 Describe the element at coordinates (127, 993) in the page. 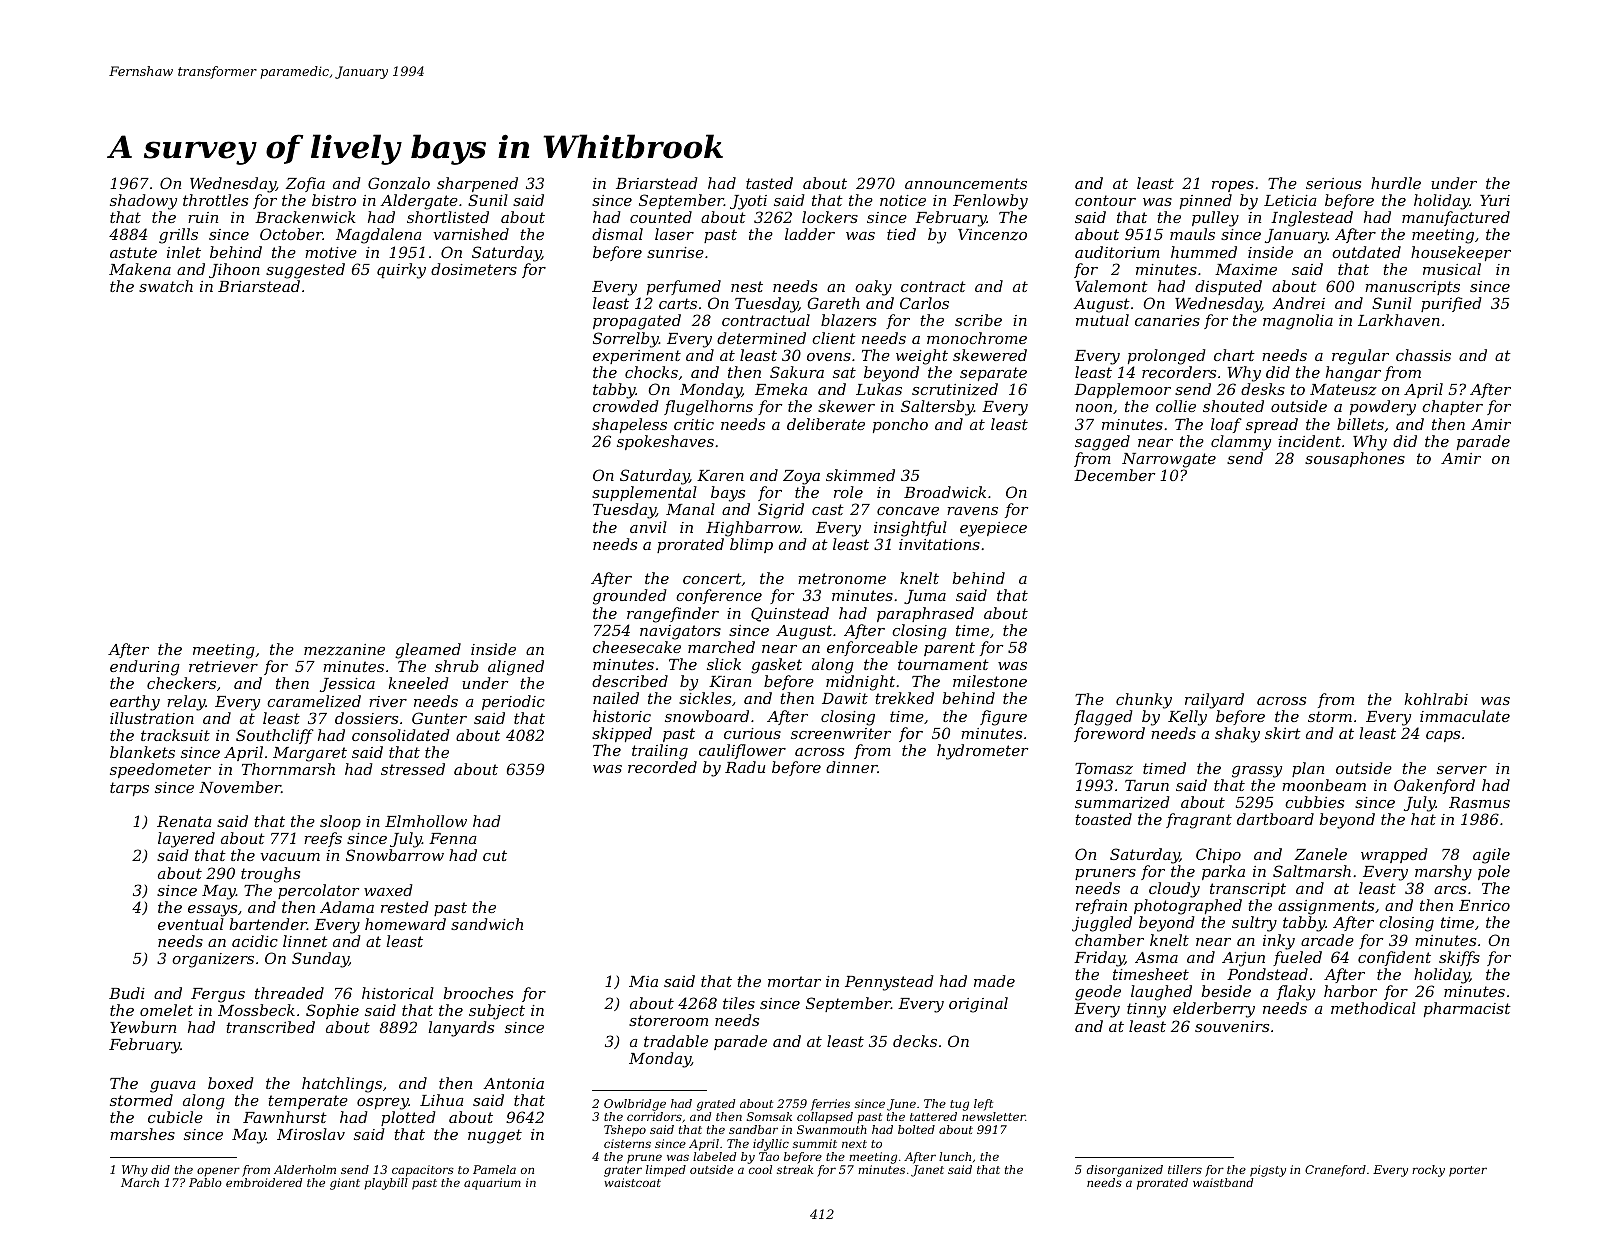

I see `Budi` at that location.
